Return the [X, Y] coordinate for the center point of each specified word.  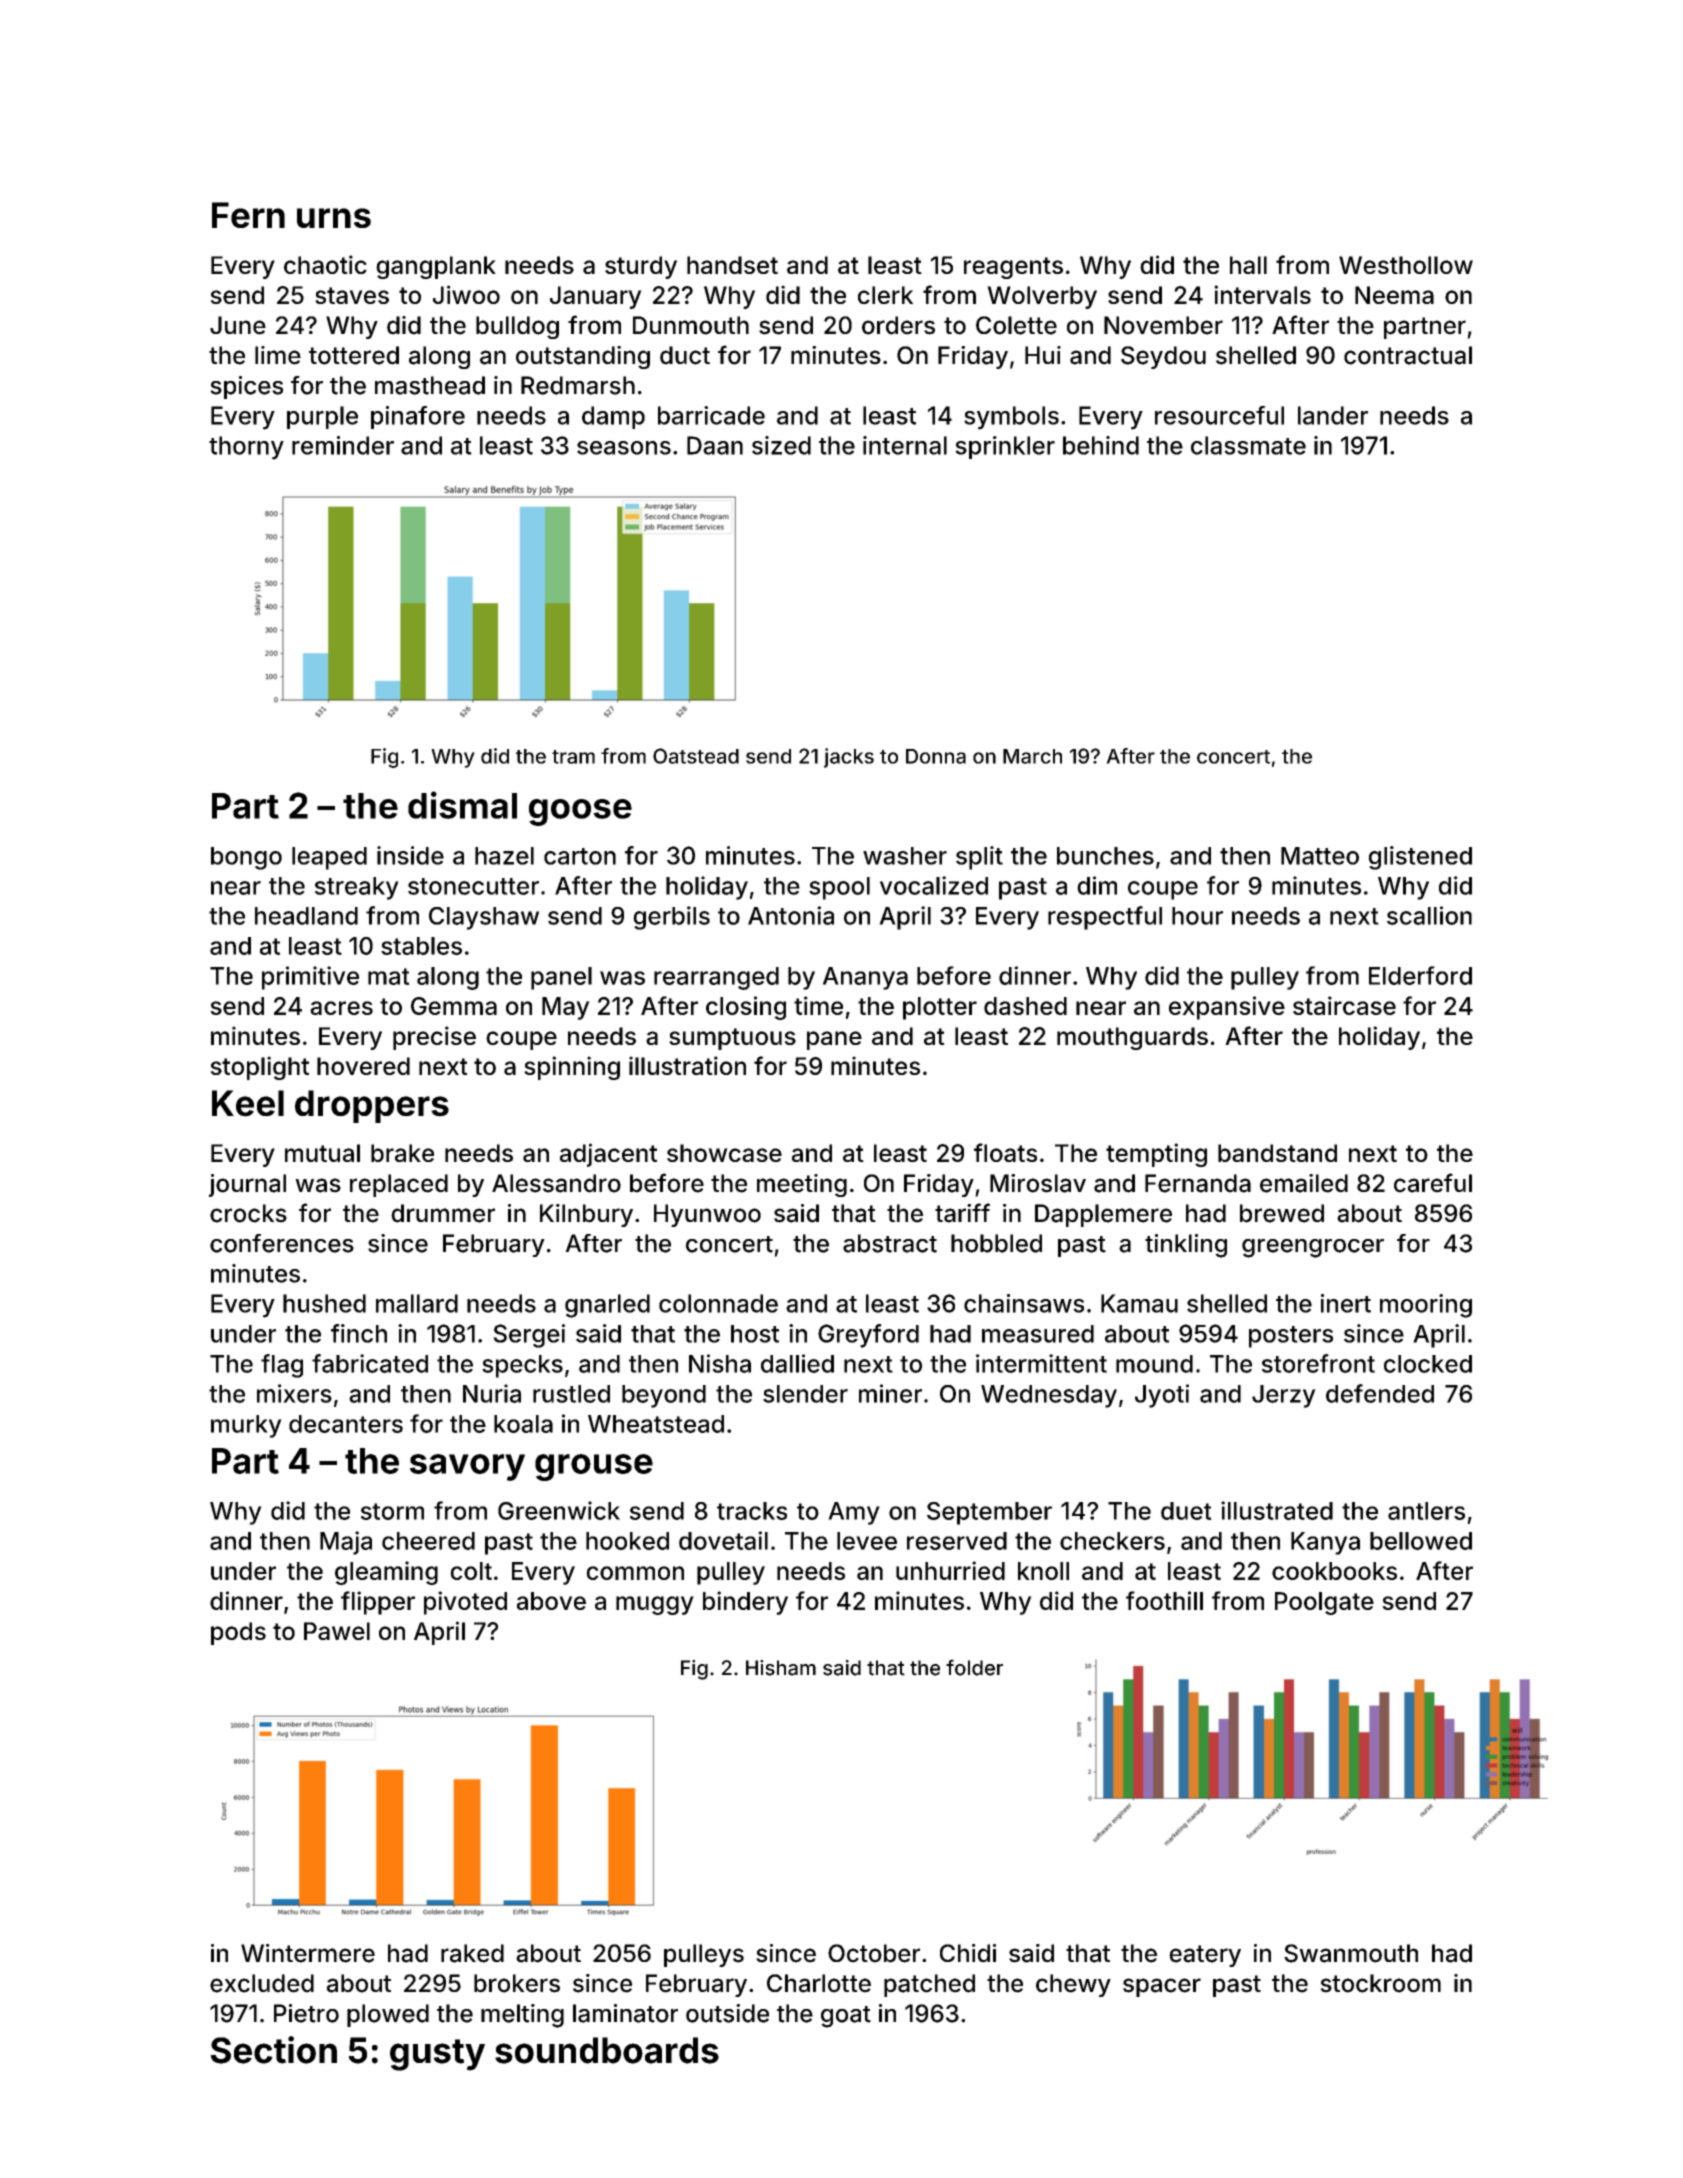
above [551, 1601]
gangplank [436, 267]
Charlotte [819, 1983]
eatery [1205, 1956]
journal [247, 1185]
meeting [802, 1185]
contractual [1408, 355]
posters [1291, 1337]
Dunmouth [691, 325]
